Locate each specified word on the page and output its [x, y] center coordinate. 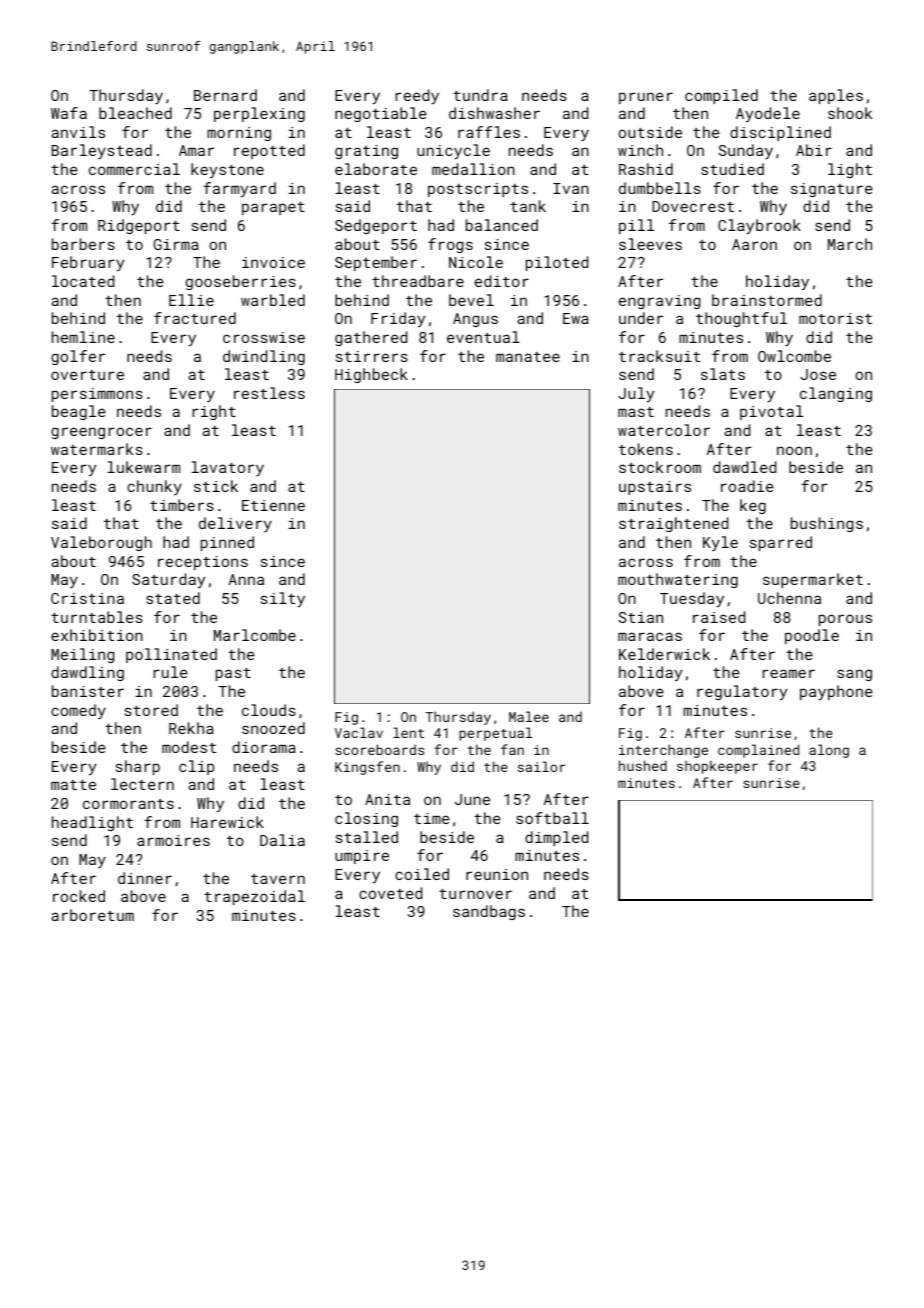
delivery [235, 524]
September [376, 263]
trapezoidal [254, 897]
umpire [362, 857]
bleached [135, 113]
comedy [78, 711]
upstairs [655, 488]
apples [836, 96]
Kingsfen [367, 768]
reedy [417, 97]
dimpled [556, 838]
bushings [827, 524]
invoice [273, 262]
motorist [835, 318]
